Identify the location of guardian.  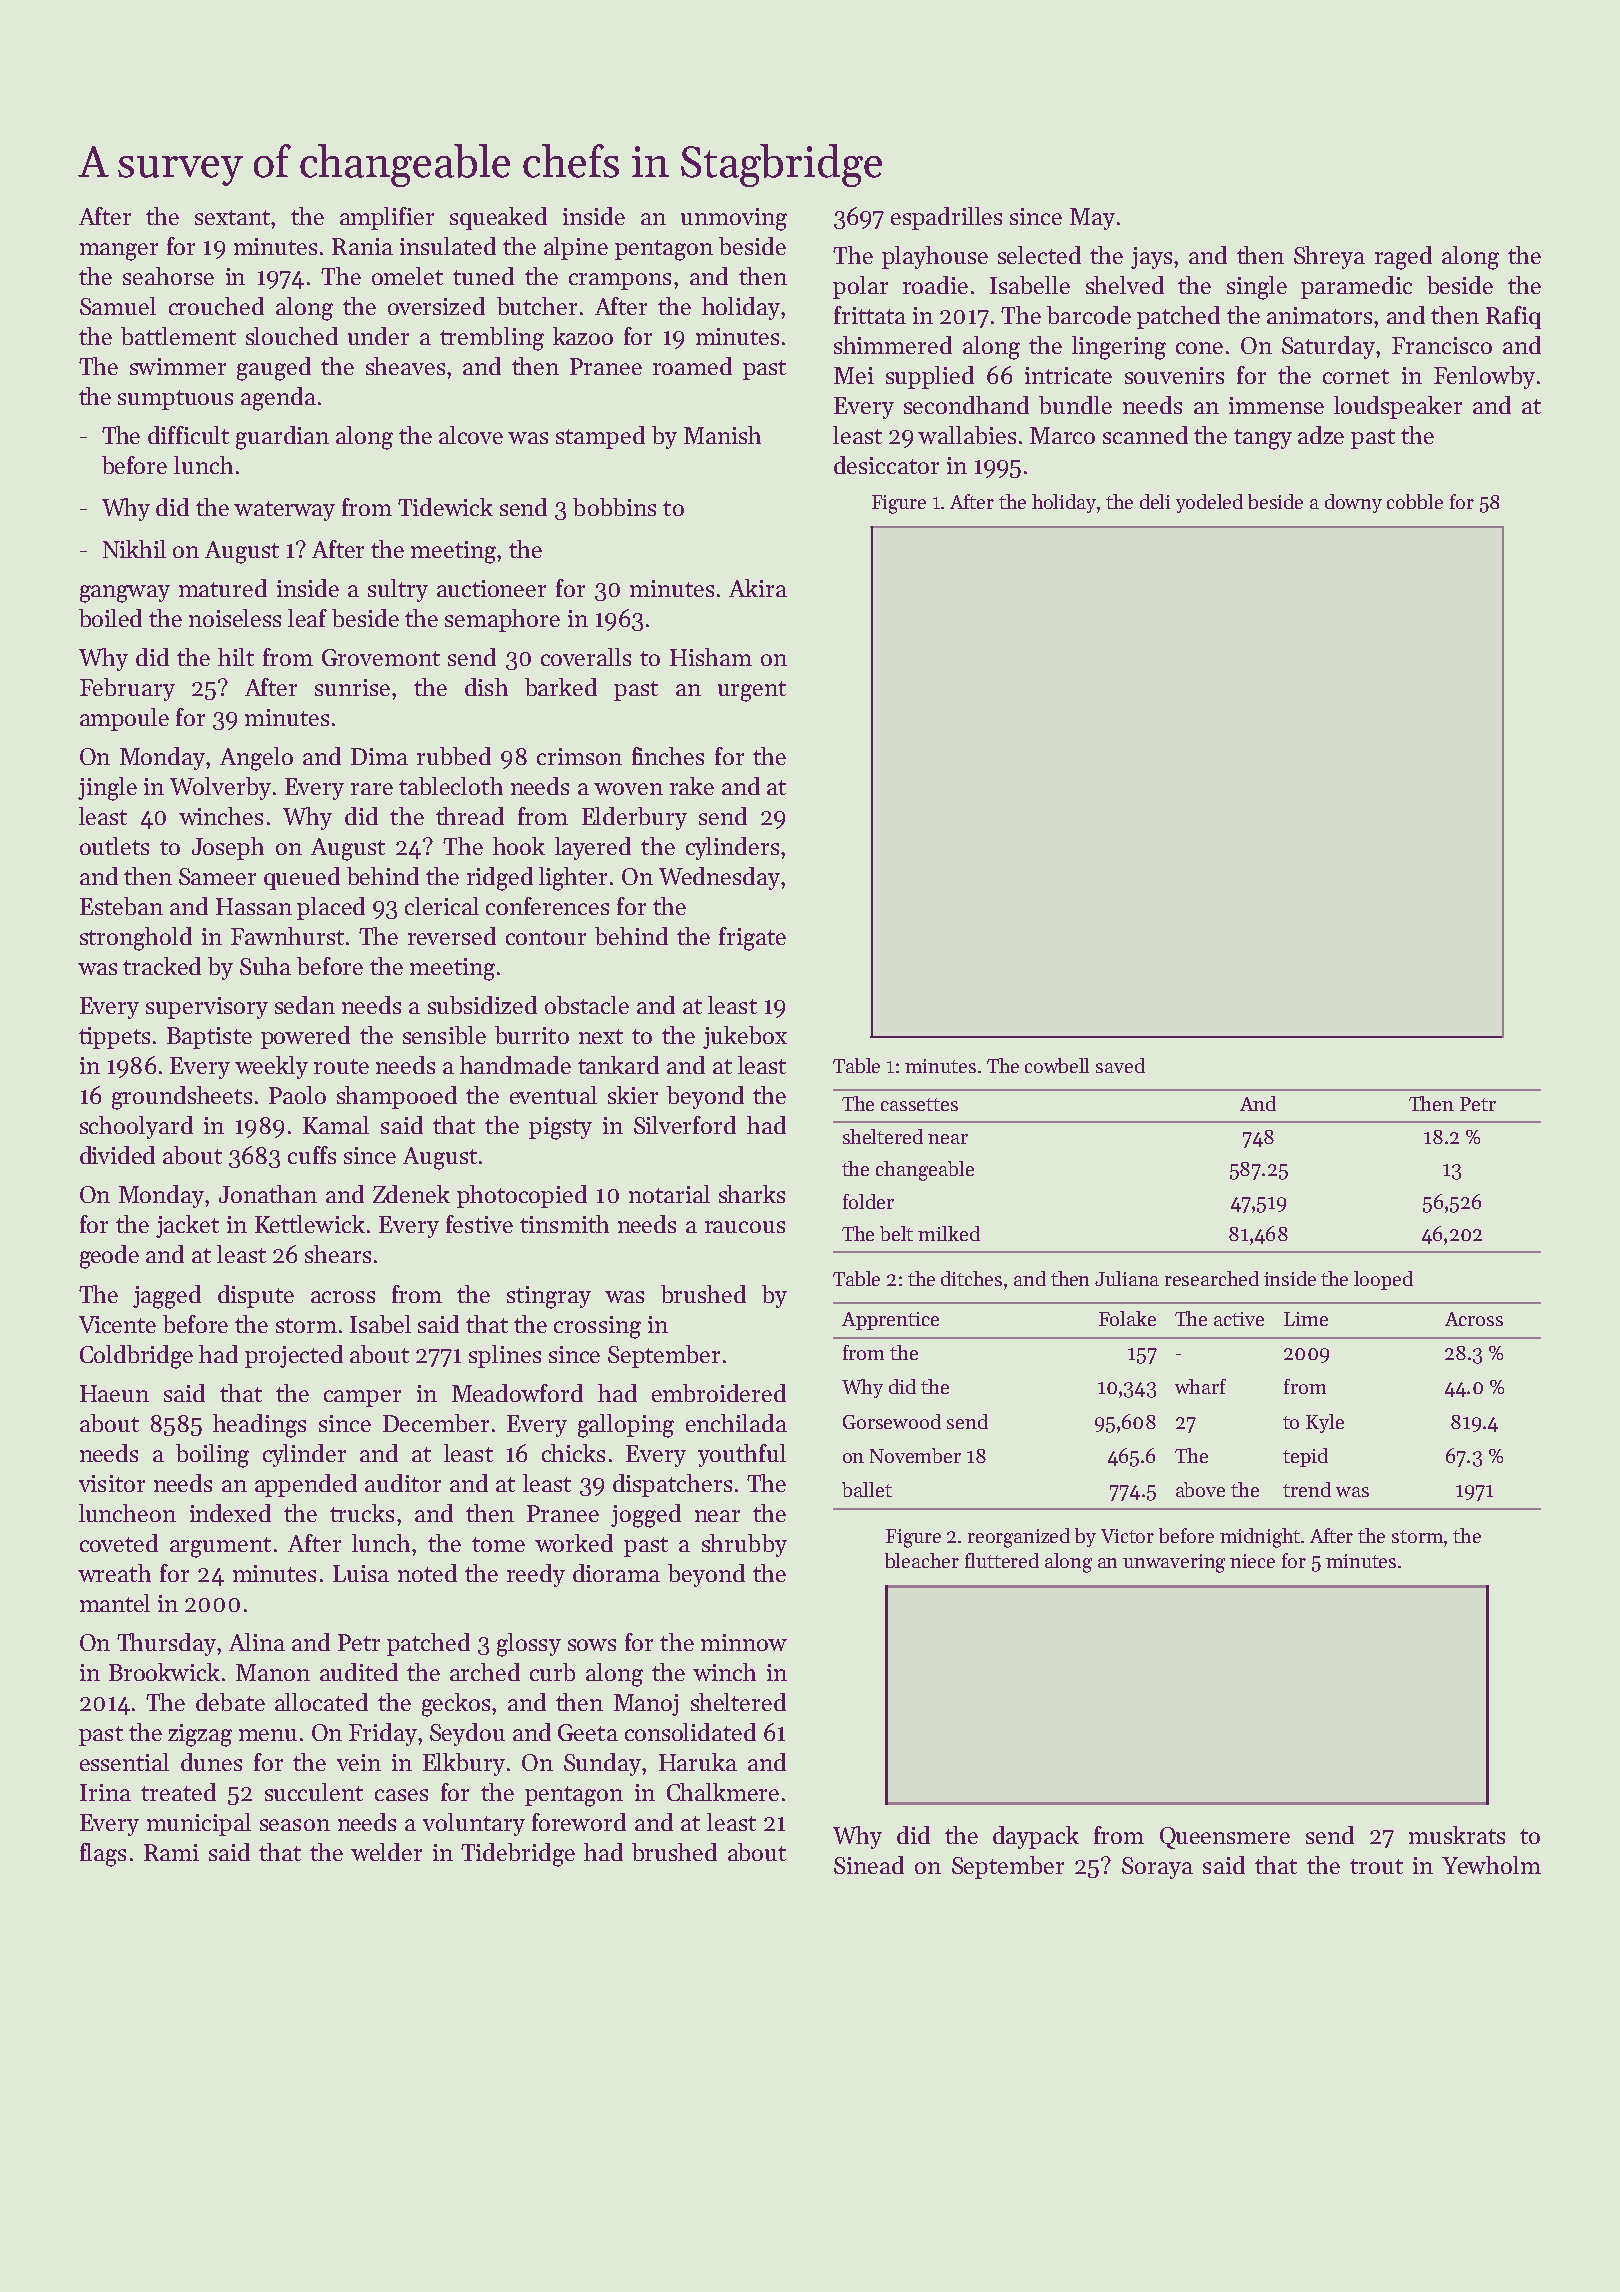
(282, 438).
